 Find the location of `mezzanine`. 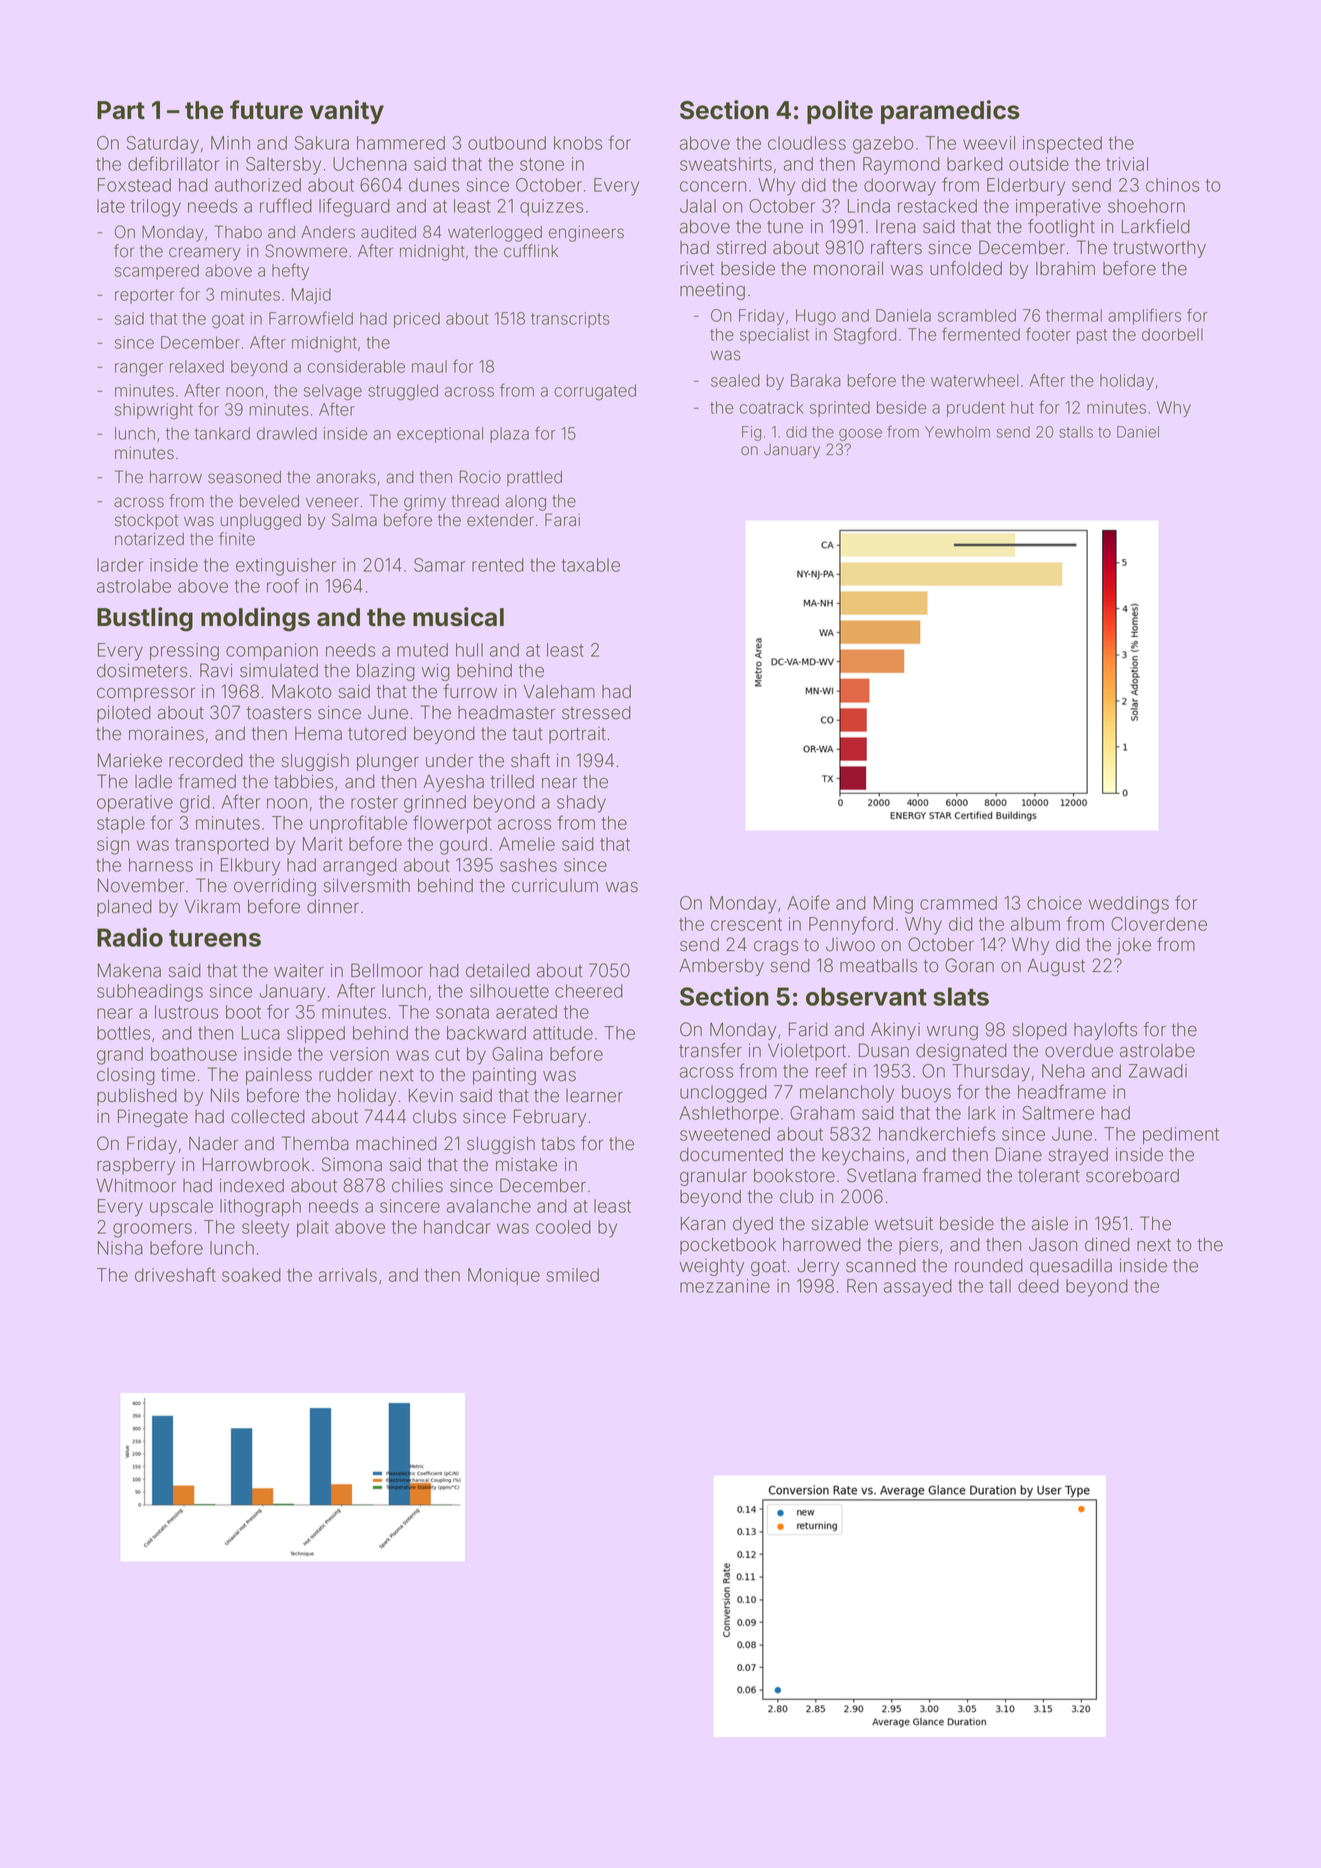

mezzanine is located at coordinates (725, 1286).
